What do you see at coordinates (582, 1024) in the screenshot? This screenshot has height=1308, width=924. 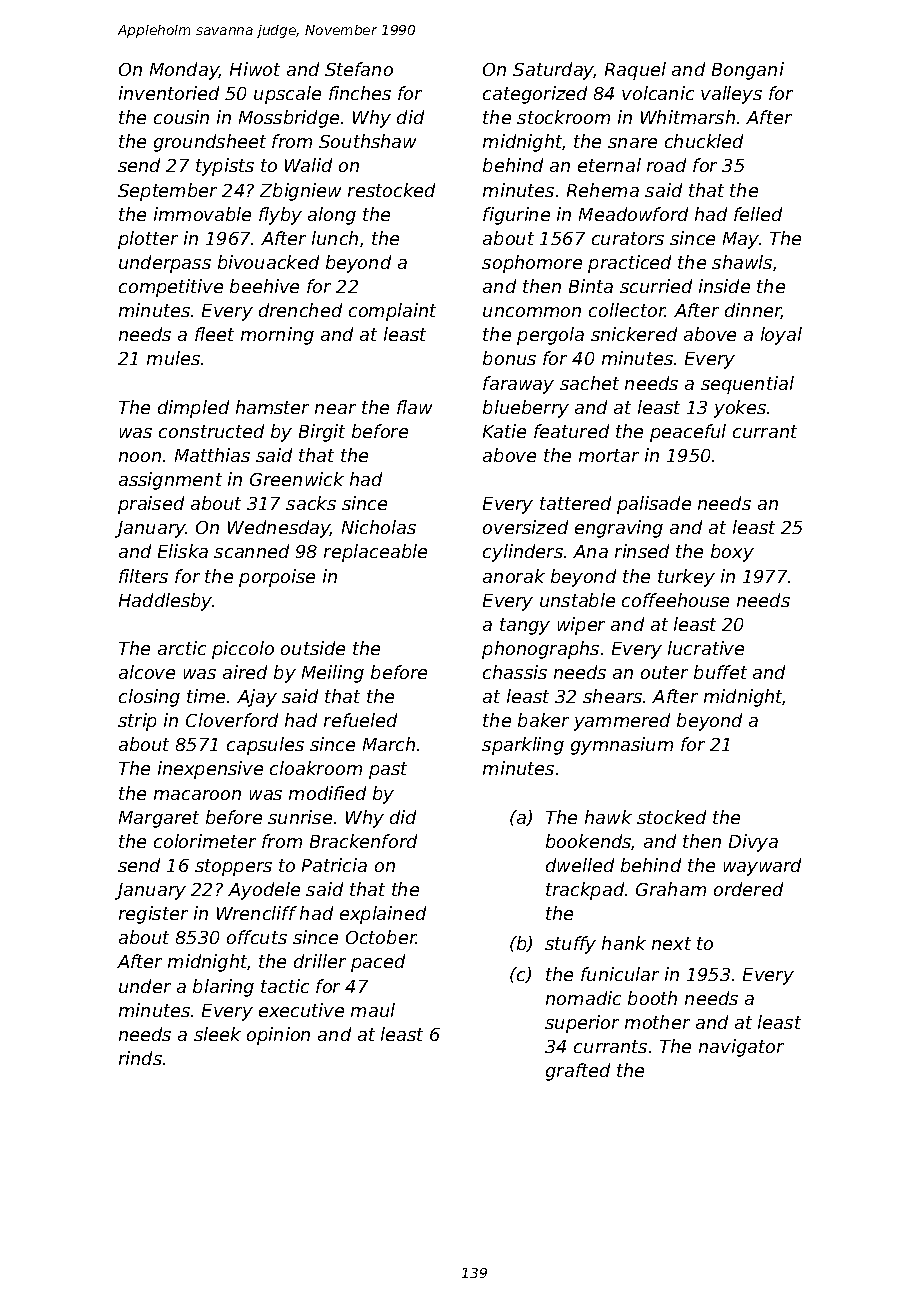 I see `superior` at bounding box center [582, 1024].
